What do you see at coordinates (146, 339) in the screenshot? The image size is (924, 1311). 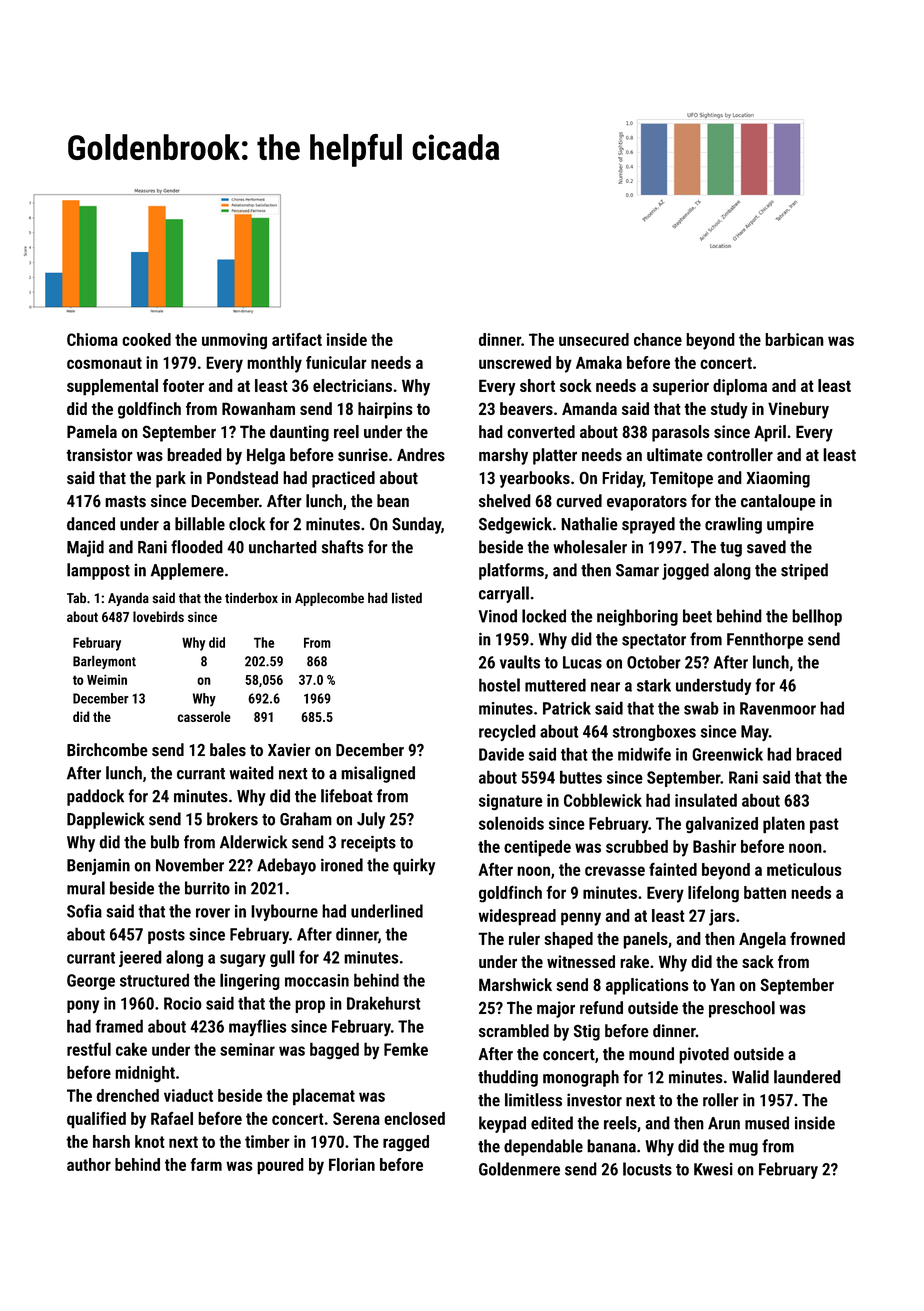 I see `cooked` at bounding box center [146, 339].
